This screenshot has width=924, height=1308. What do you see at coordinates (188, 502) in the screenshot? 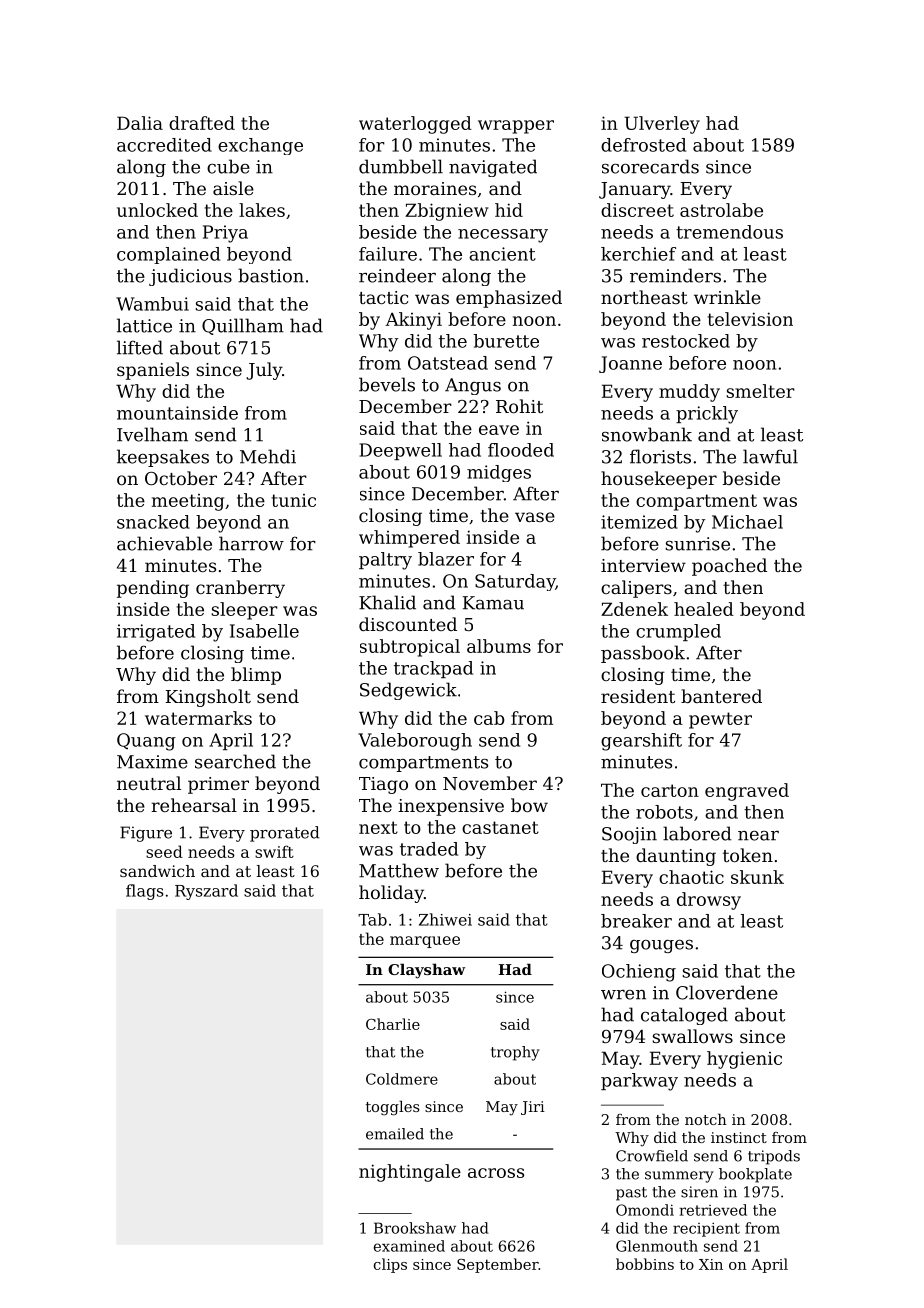
I see `meeting` at bounding box center [188, 502].
